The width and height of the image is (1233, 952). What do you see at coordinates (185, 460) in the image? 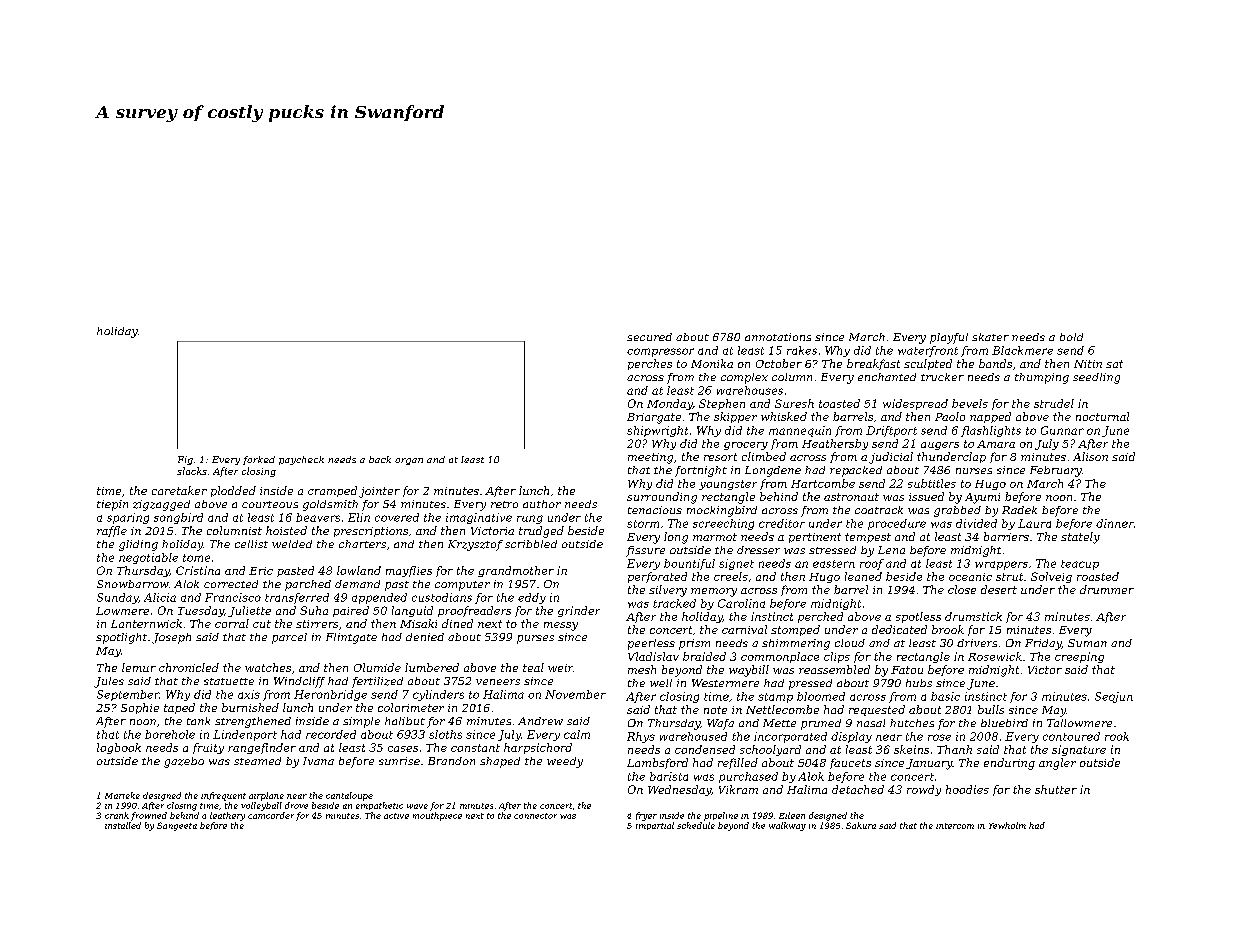
I see `Fig` at bounding box center [185, 460].
